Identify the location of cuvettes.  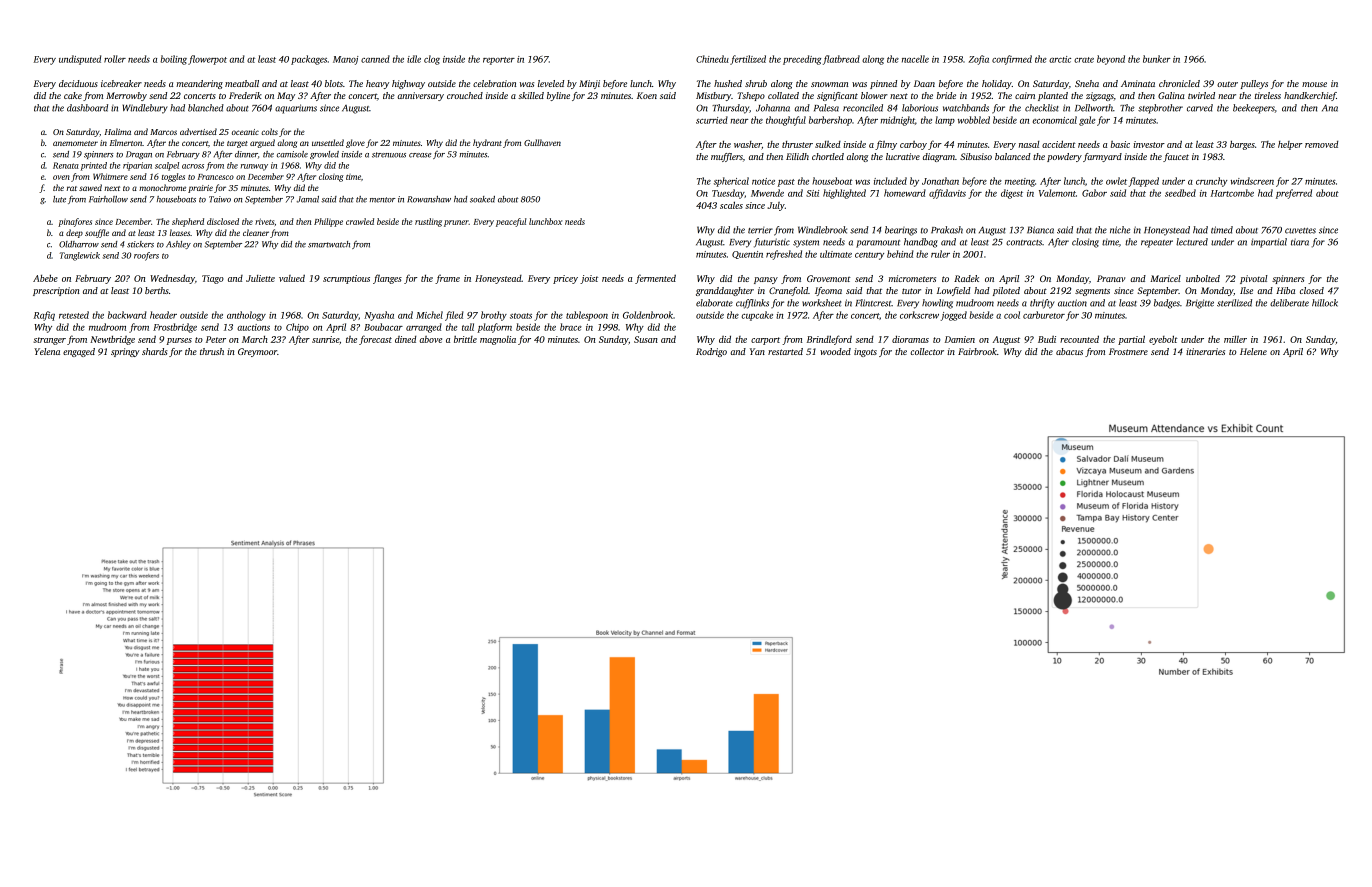
(1300, 231).
